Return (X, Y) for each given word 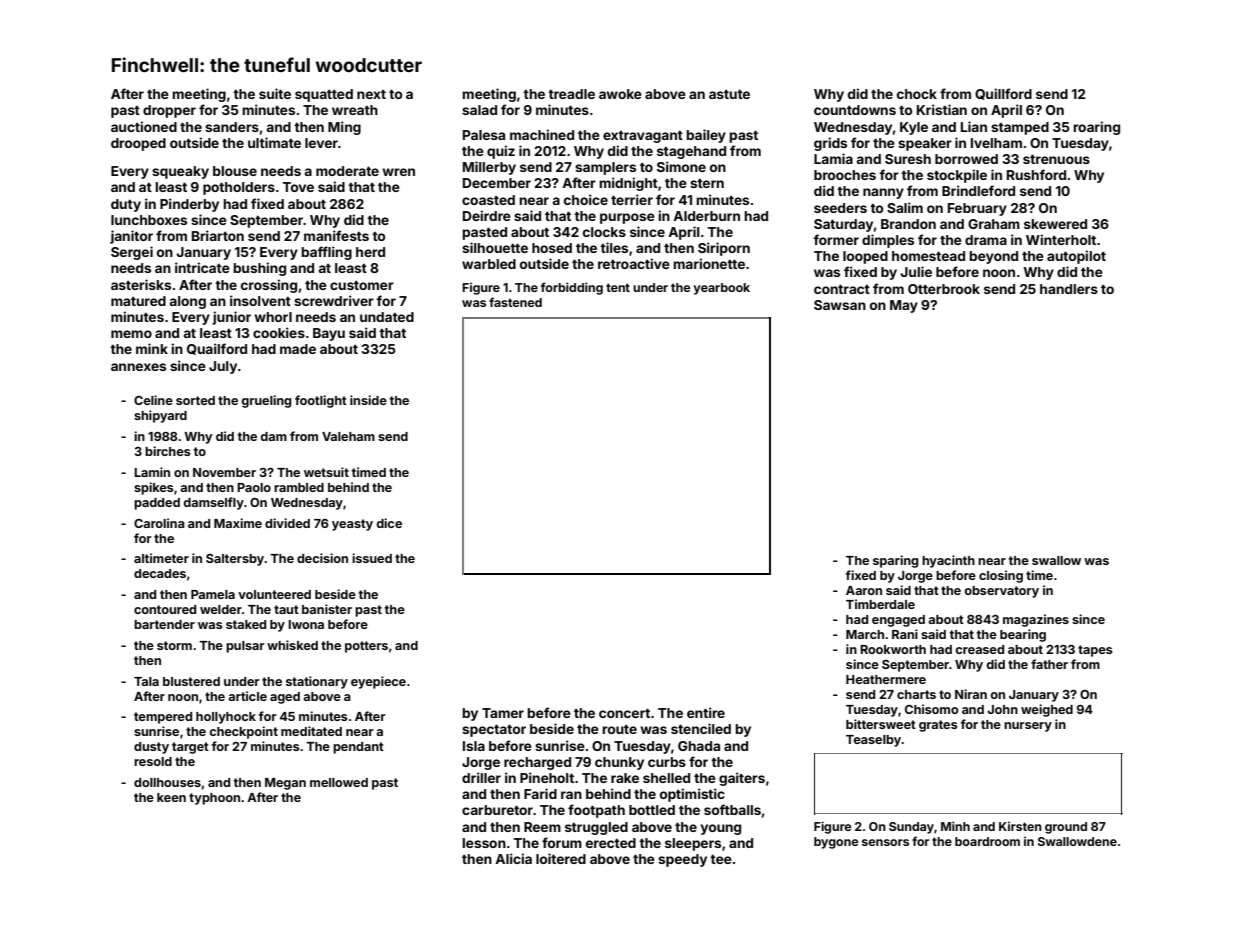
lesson (484, 843)
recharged (537, 763)
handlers (1069, 289)
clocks (604, 232)
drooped (138, 144)
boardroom (987, 841)
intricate (202, 267)
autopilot (1076, 257)
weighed (1047, 710)
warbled (489, 264)
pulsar (245, 647)
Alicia (513, 858)
